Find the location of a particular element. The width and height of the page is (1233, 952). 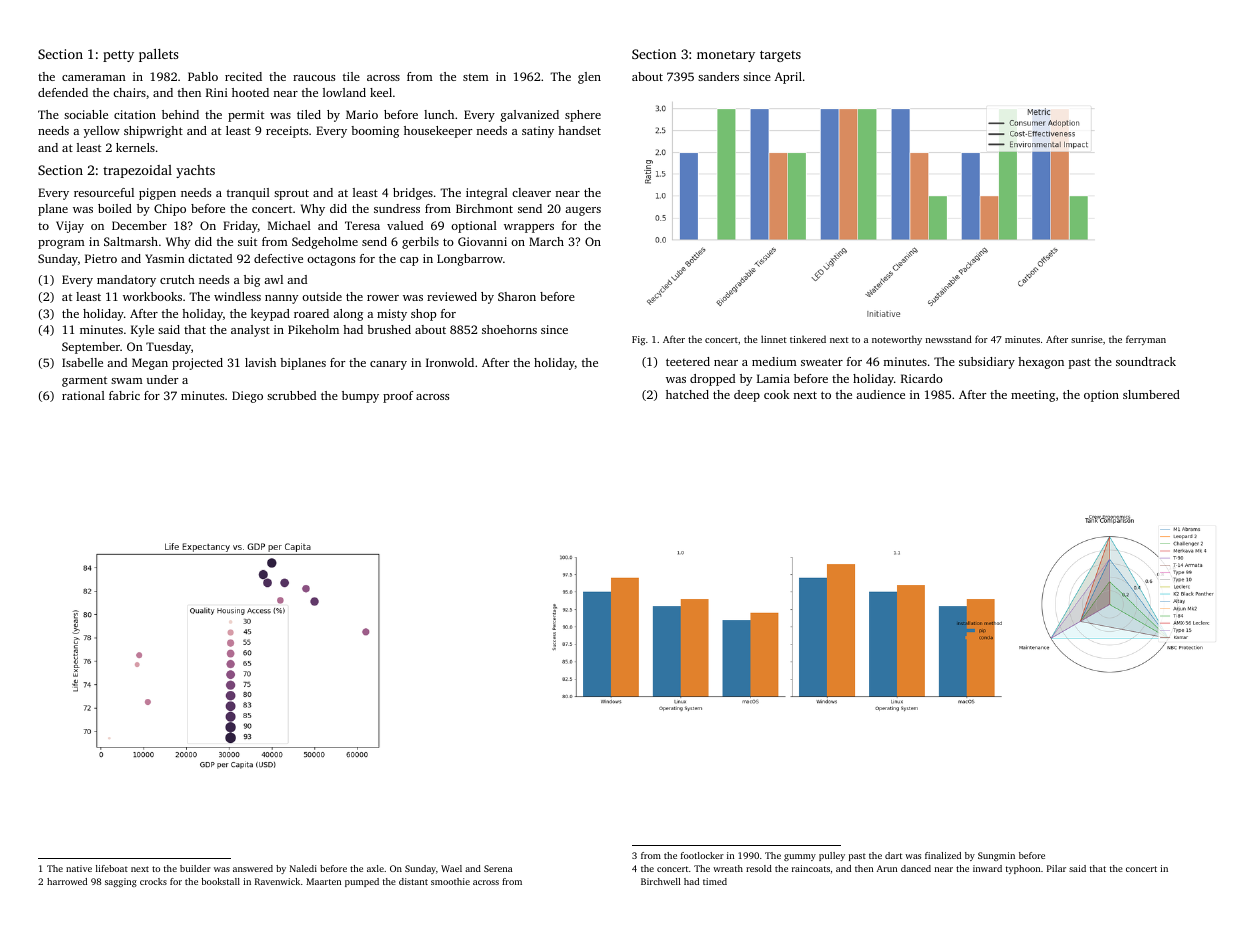

Diego is located at coordinates (247, 397).
